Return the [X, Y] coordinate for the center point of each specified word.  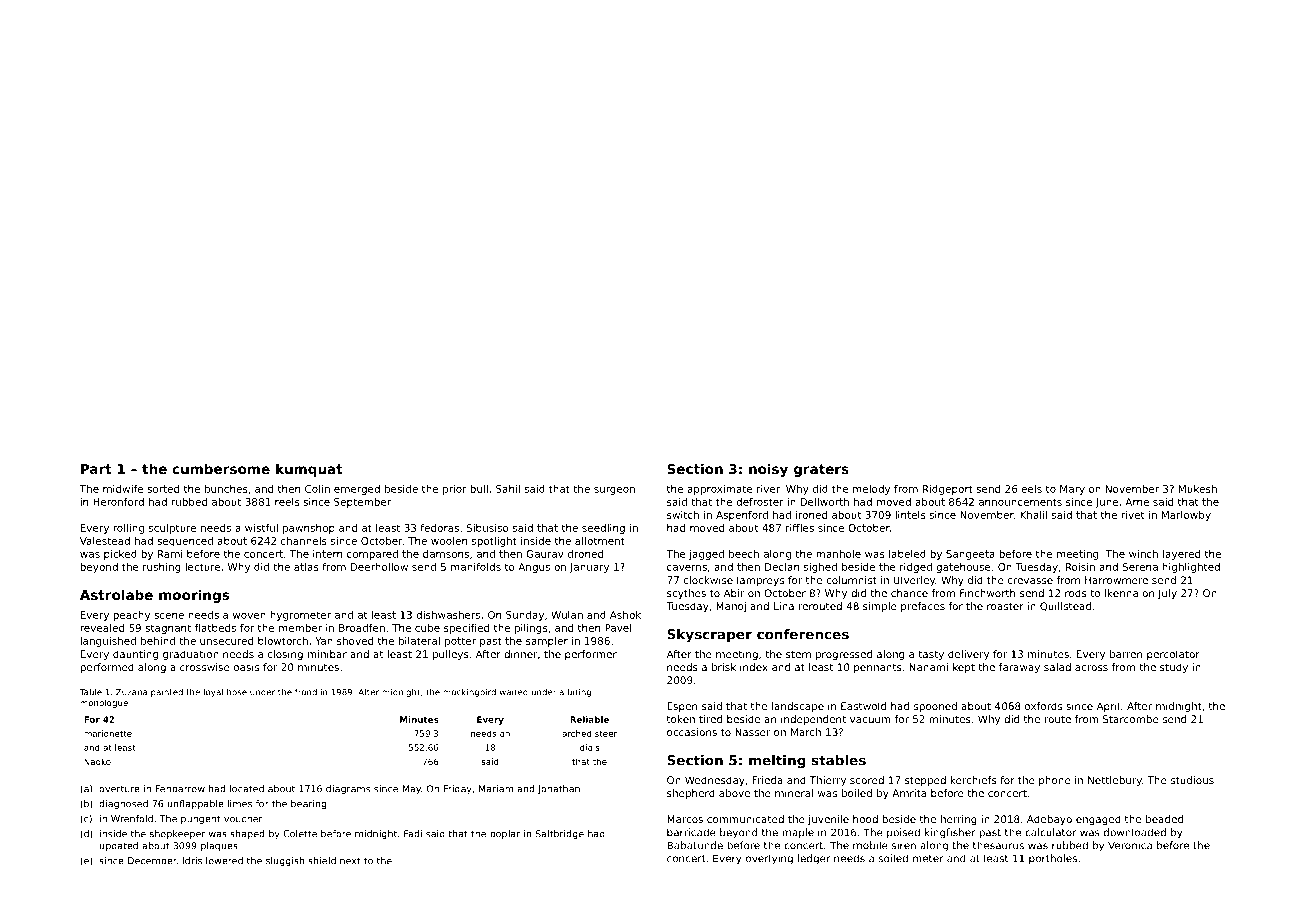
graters [821, 470]
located [247, 789]
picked [120, 555]
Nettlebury [1115, 781]
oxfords [1043, 706]
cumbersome [221, 468]
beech [744, 554]
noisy [768, 470]
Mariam [496, 789]
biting [579, 692]
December [152, 861]
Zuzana [131, 692]
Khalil [1033, 515]
